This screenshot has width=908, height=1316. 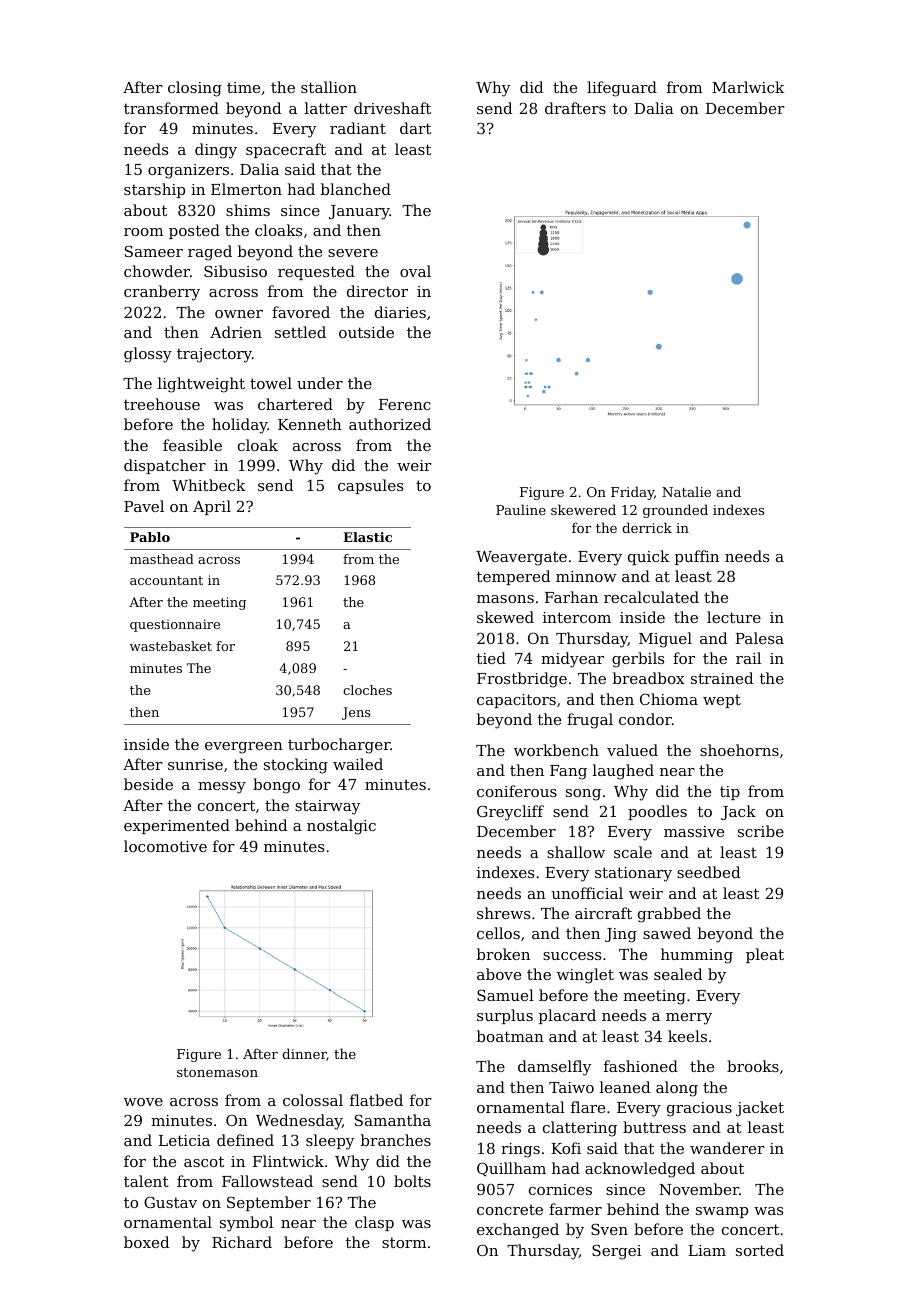 What do you see at coordinates (415, 128) in the screenshot?
I see `dart` at bounding box center [415, 128].
